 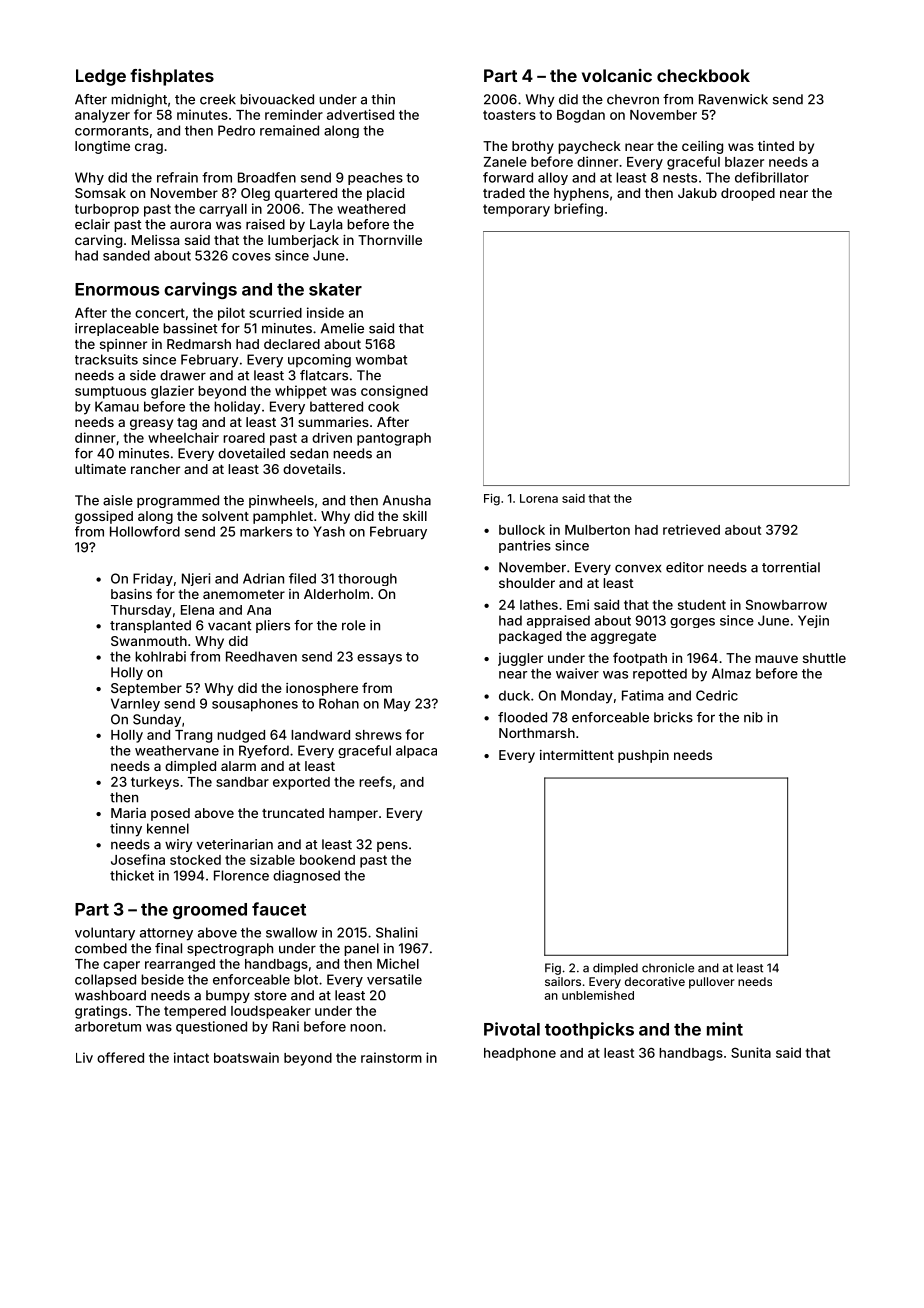 What do you see at coordinates (255, 194) in the page?
I see `Oleg` at bounding box center [255, 194].
